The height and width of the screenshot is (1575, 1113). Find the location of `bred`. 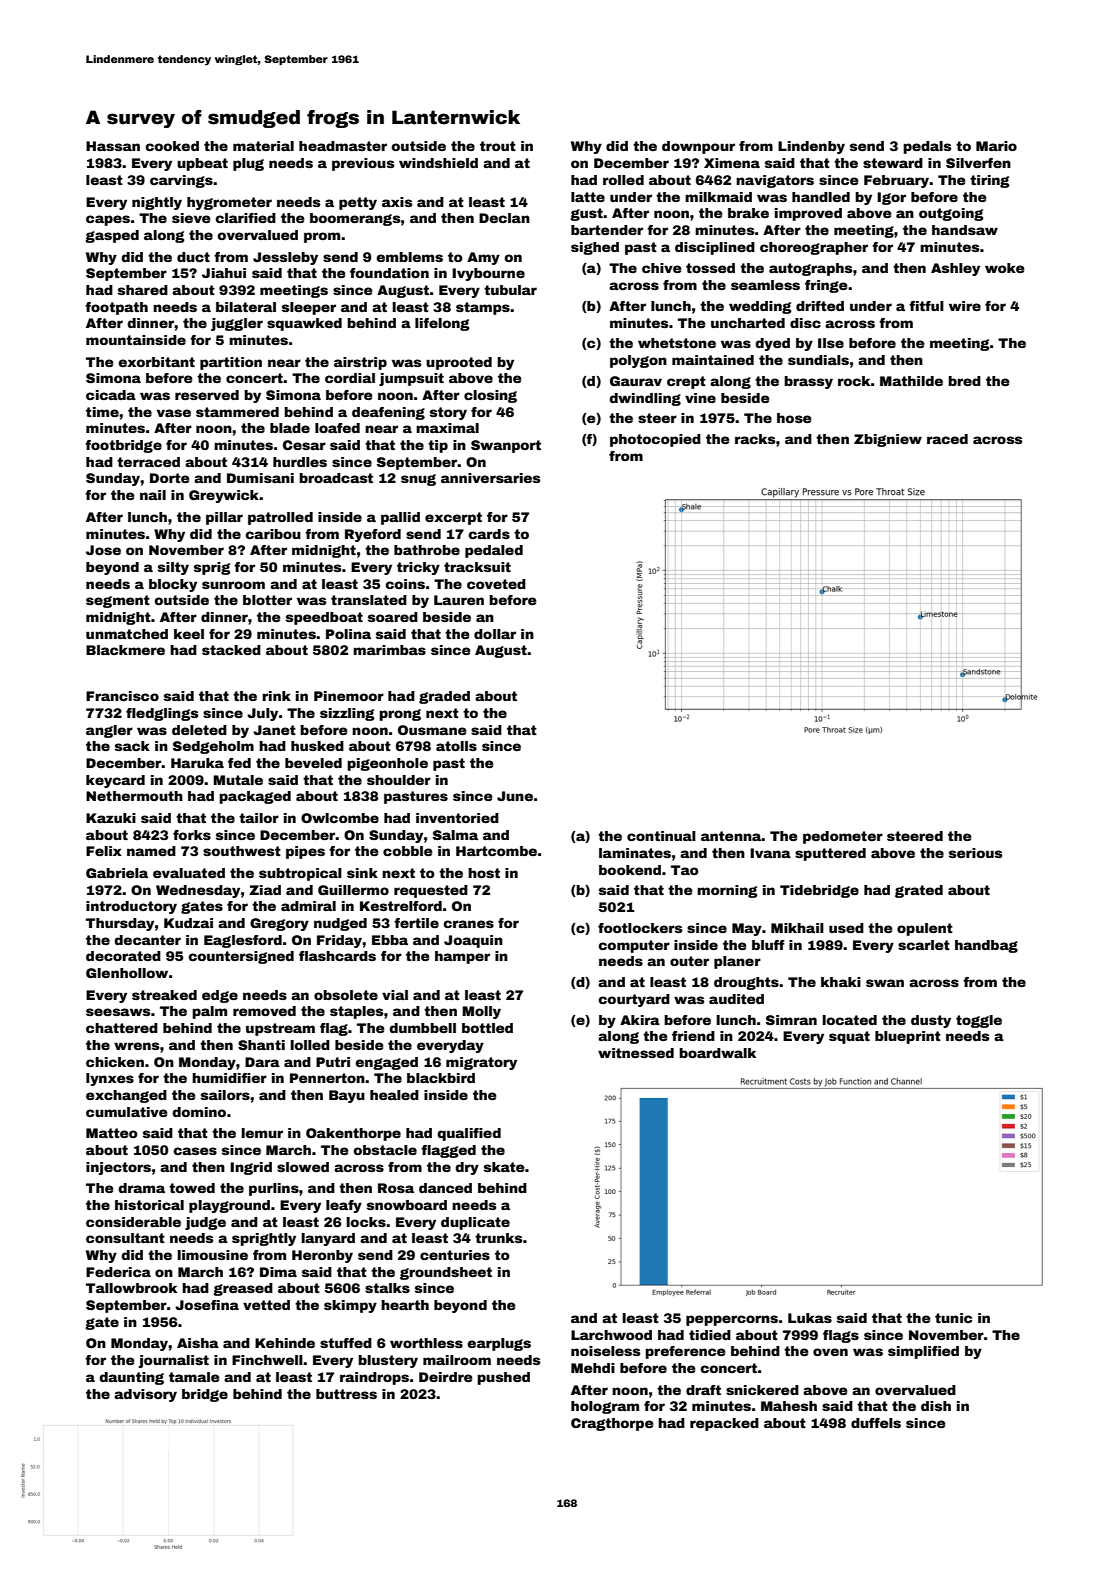

bred is located at coordinates (964, 381).
